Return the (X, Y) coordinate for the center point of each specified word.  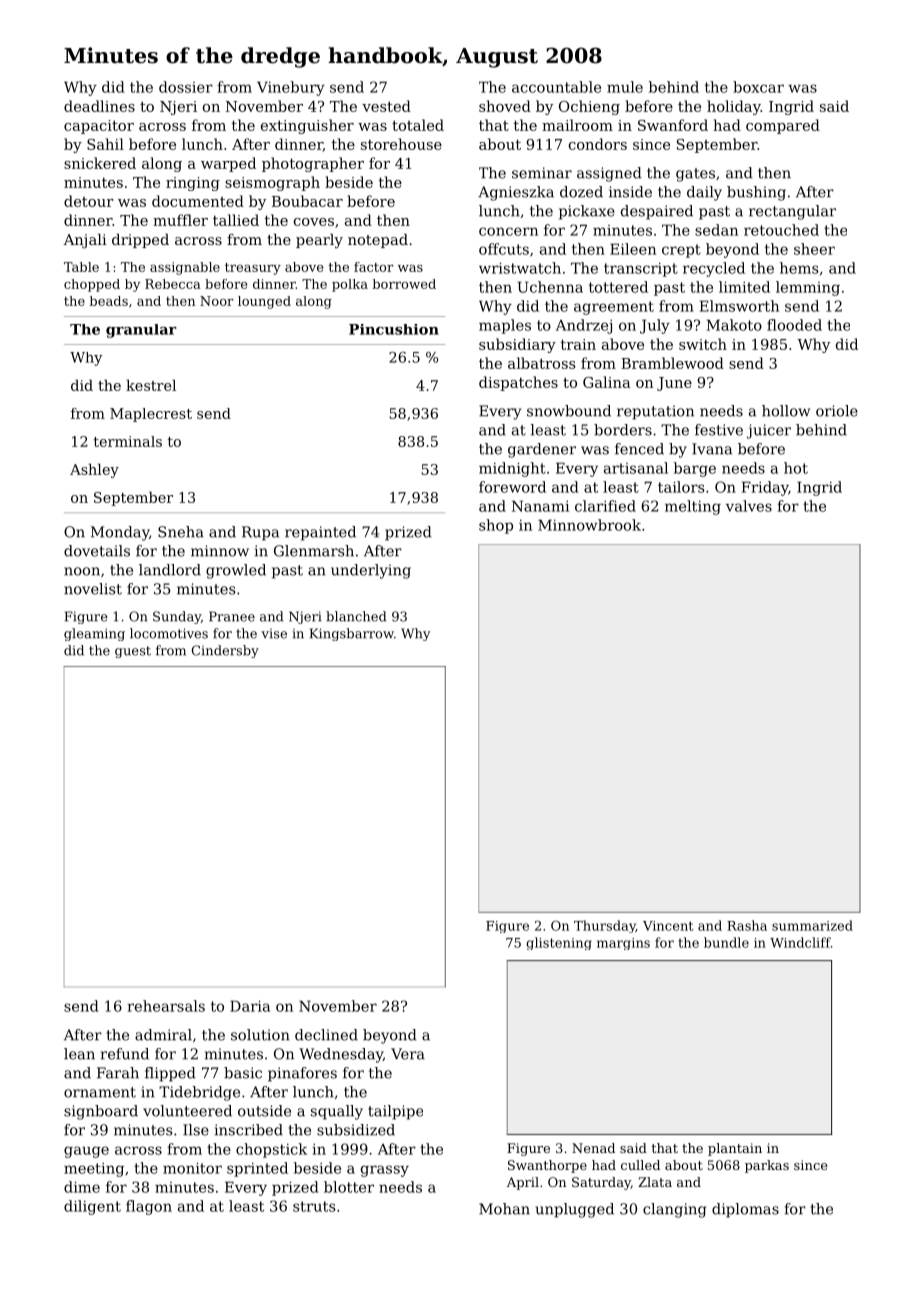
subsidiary (517, 345)
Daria (250, 1006)
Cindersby (225, 651)
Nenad (593, 1148)
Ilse (196, 1130)
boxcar (758, 87)
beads (108, 301)
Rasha (747, 925)
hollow (786, 411)
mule (625, 87)
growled (236, 571)
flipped (170, 1074)
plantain (735, 1149)
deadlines (99, 106)
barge (695, 469)
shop (496, 526)
